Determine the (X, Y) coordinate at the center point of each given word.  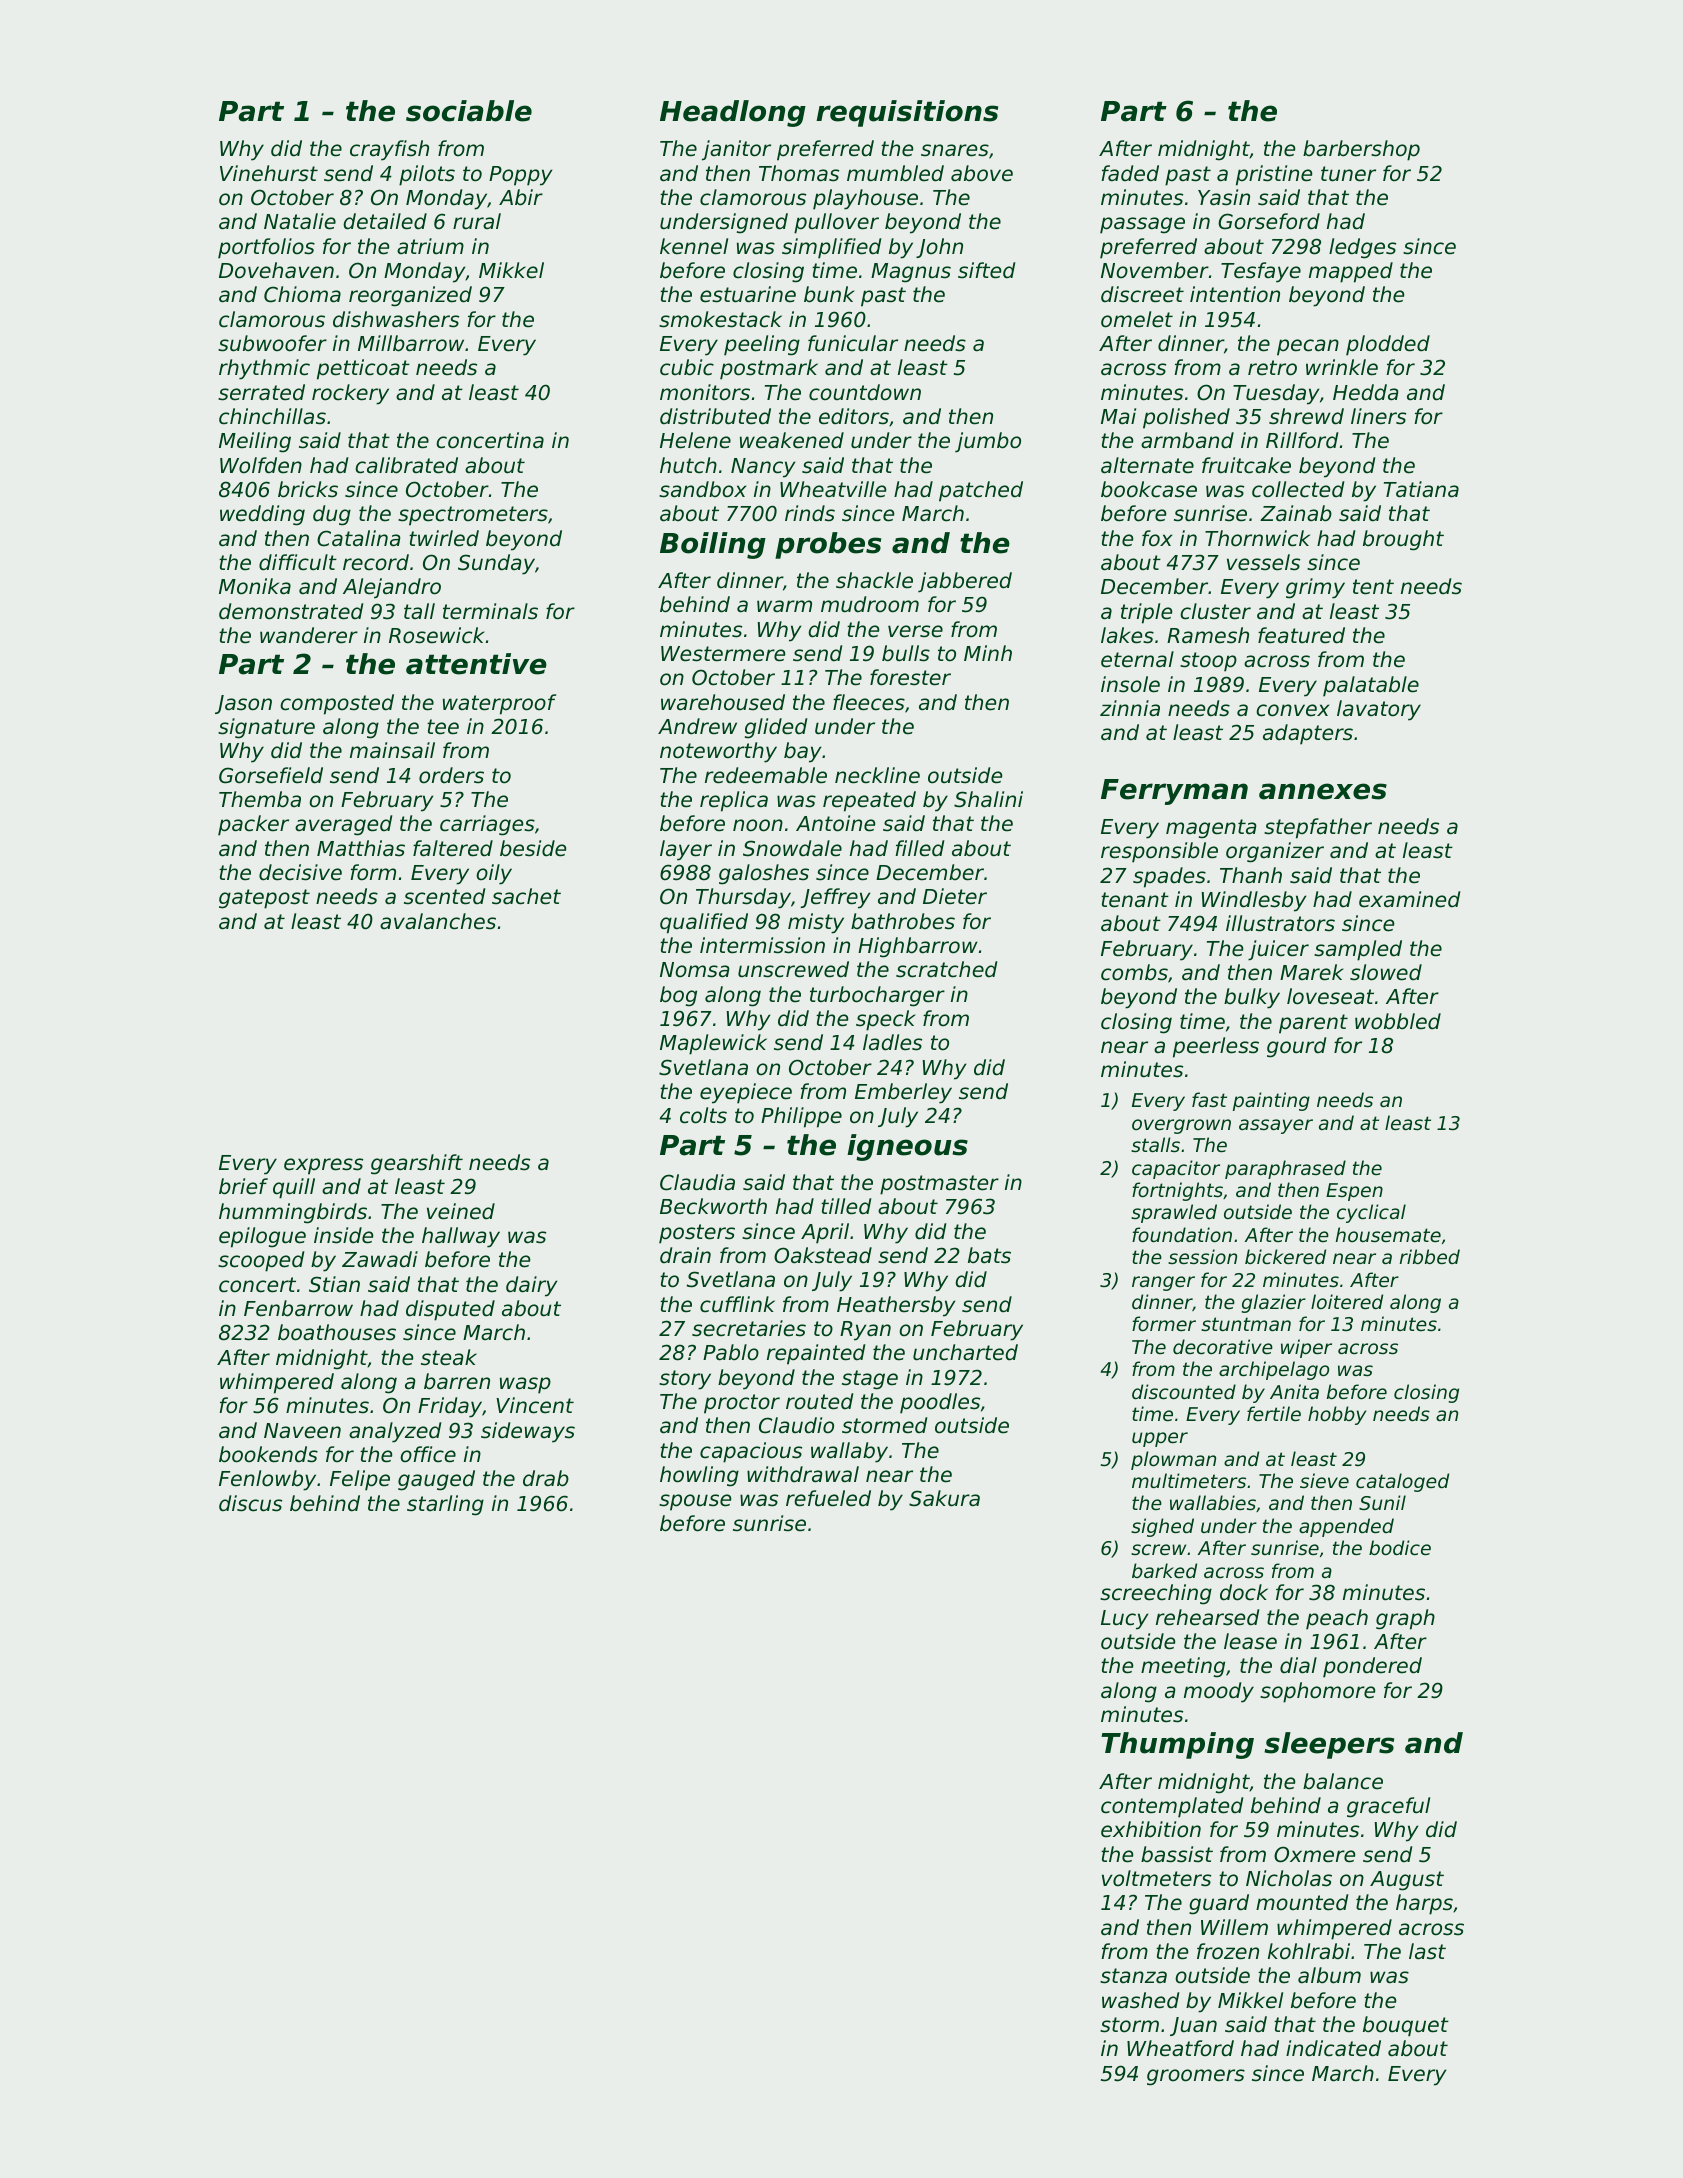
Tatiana (1421, 489)
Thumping (1177, 1745)
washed (1140, 2000)
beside (533, 848)
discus (250, 1503)
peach (1337, 1619)
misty (816, 923)
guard (1219, 1904)
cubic (687, 367)
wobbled (1398, 1021)
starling (445, 1505)
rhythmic (264, 369)
